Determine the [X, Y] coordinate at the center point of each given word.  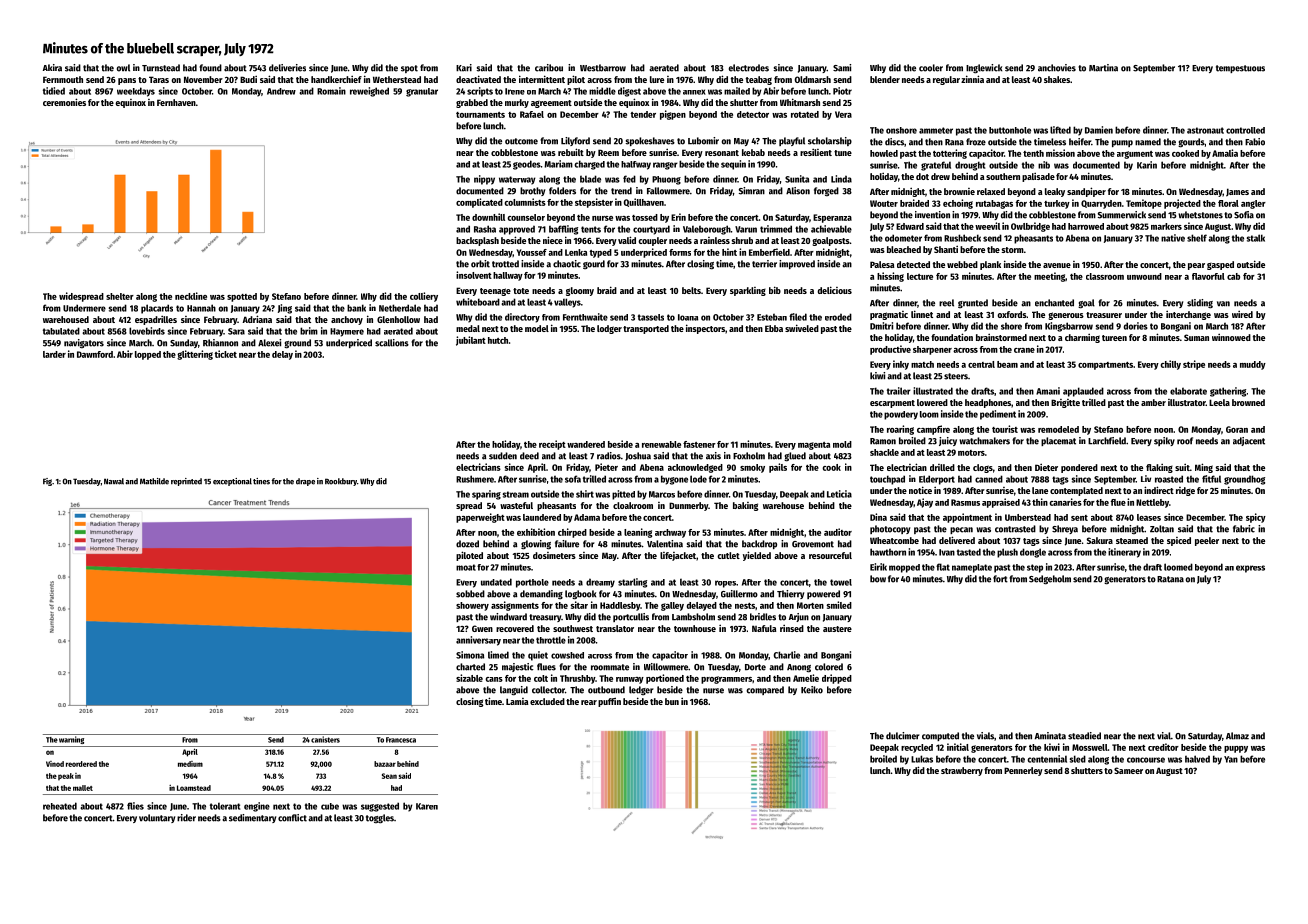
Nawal [114, 481]
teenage [495, 292]
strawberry [962, 771]
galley [672, 606]
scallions [392, 343]
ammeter [936, 130]
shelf [1197, 238]
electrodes [749, 68]
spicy [1256, 518]
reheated [60, 806]
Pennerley [1023, 771]
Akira [52, 68]
